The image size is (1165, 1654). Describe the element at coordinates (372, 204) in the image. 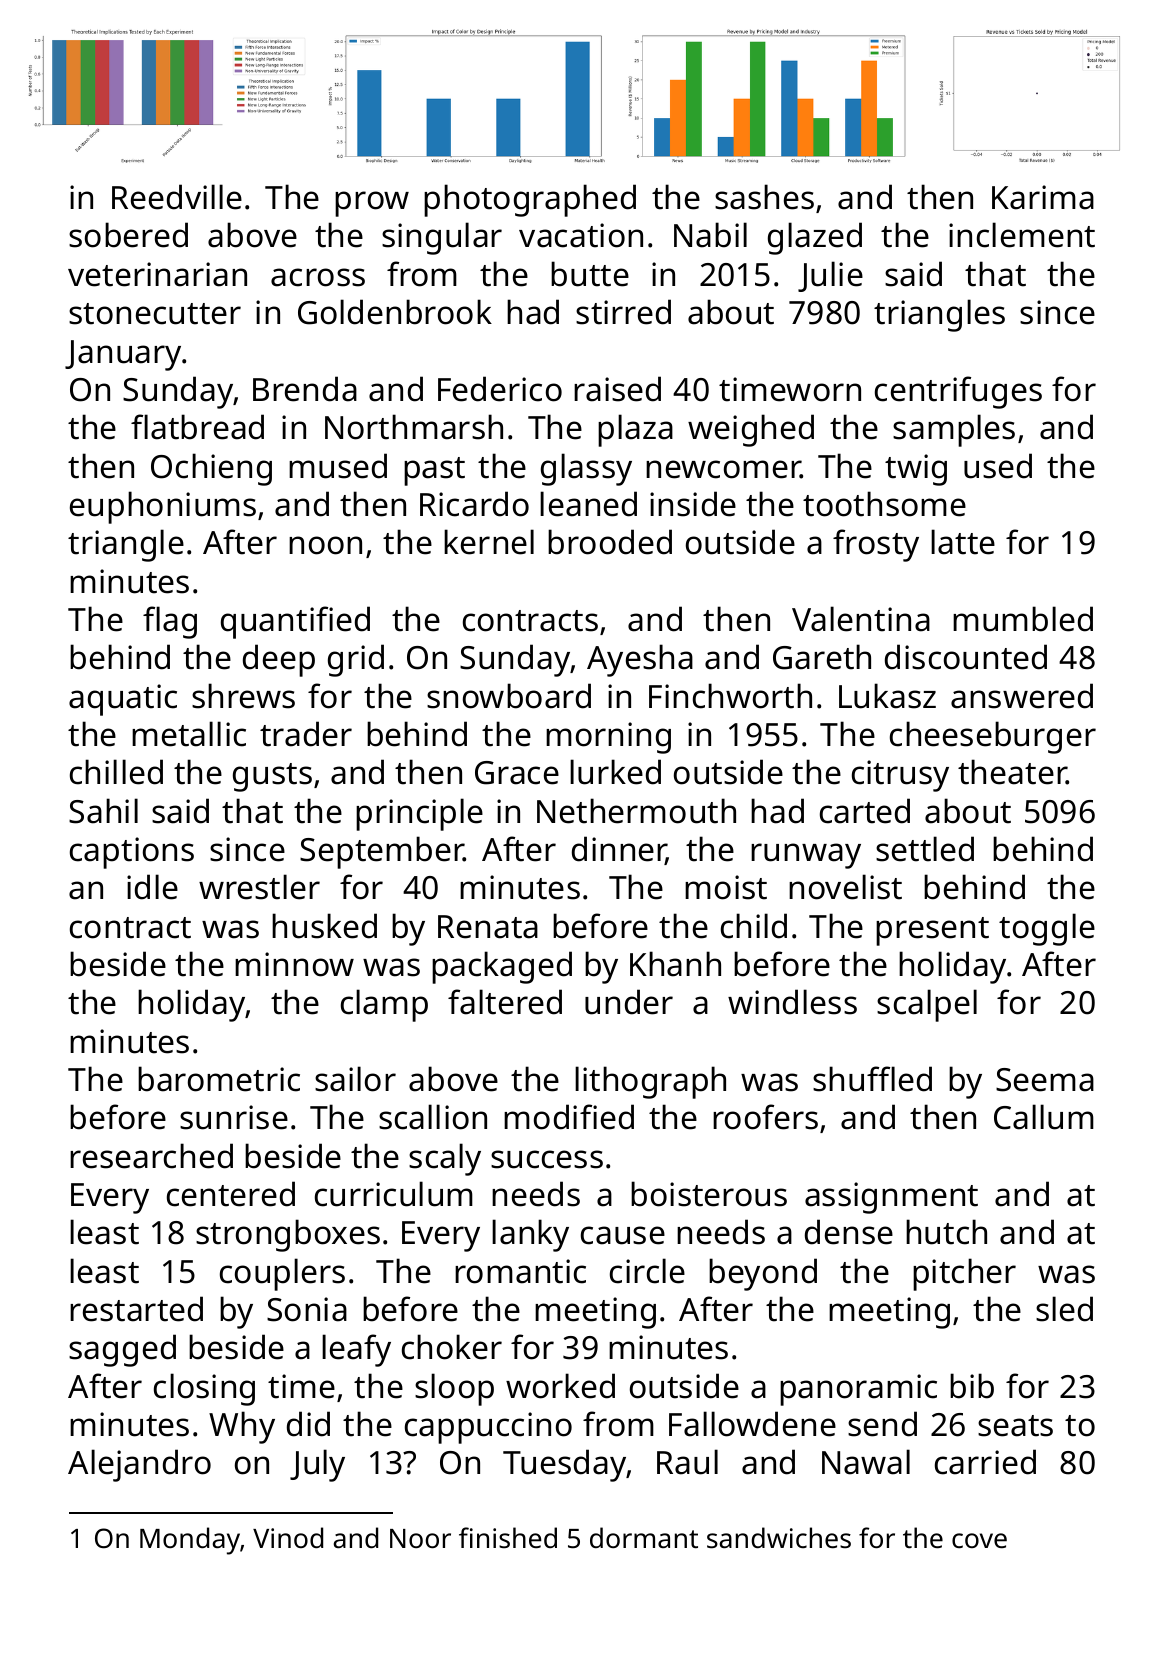

I see `prow` at that location.
